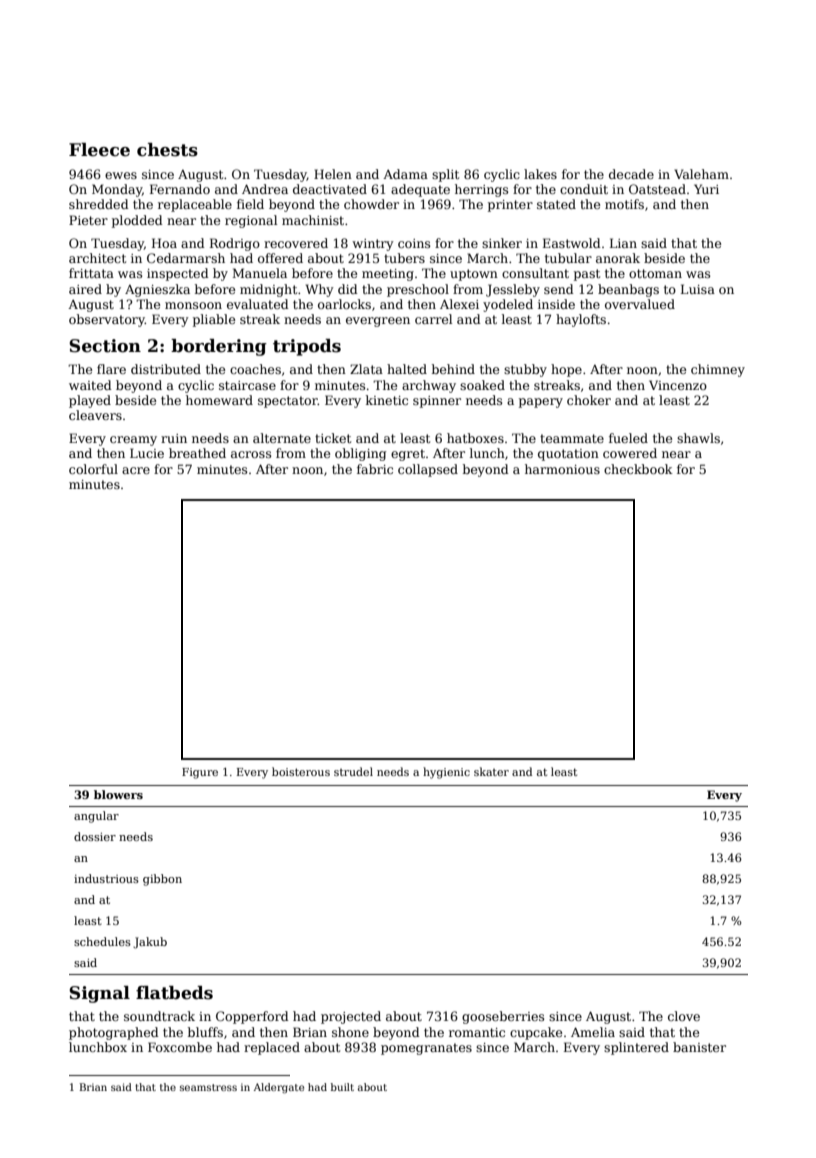 The width and height of the page is (816, 1158). Describe the element at coordinates (655, 273) in the page. I see `ottoman` at that location.
